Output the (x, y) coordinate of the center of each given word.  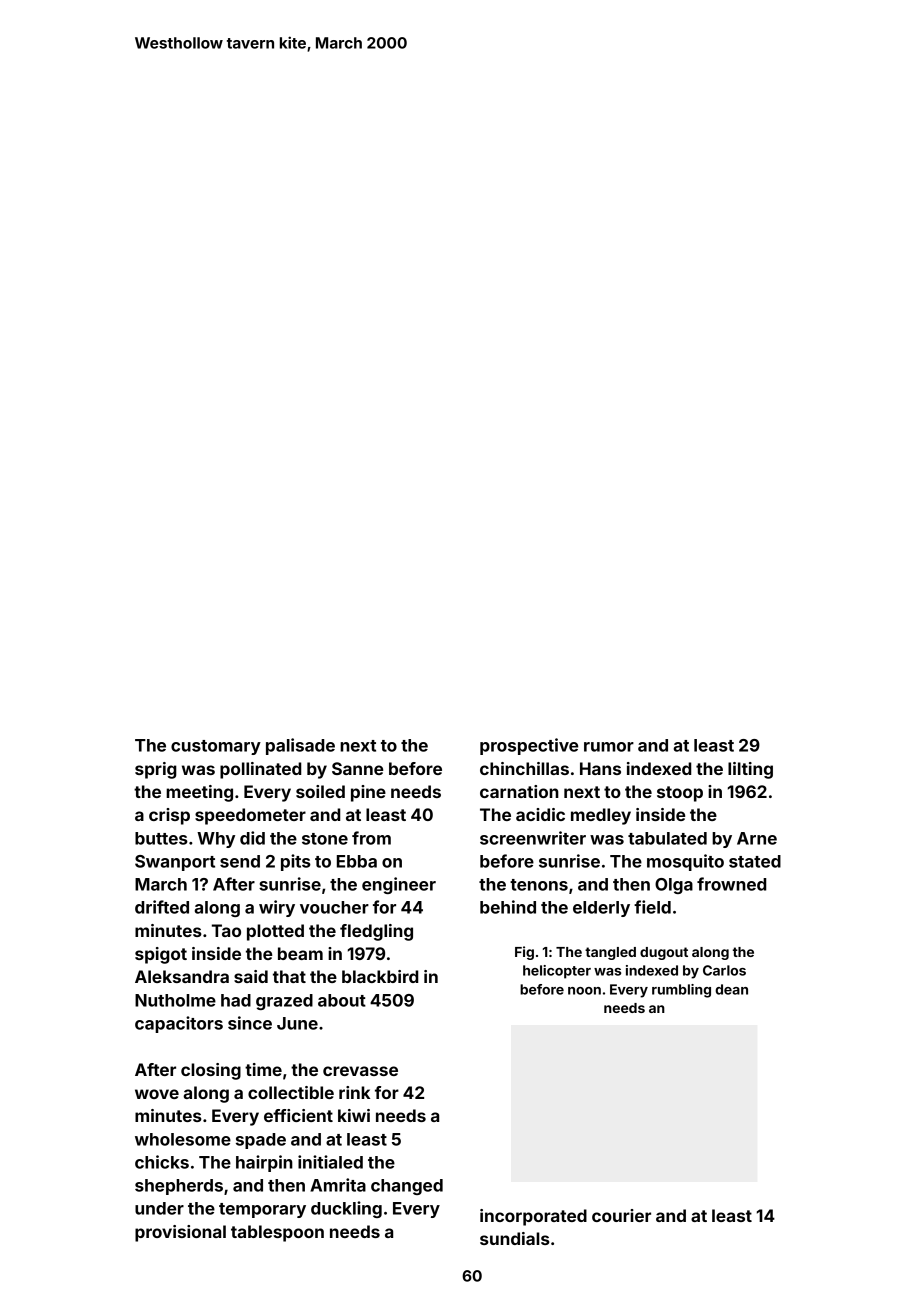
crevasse (360, 1071)
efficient (298, 1115)
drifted (162, 907)
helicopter (557, 972)
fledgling (376, 932)
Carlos (724, 970)
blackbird (380, 976)
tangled (610, 953)
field (652, 907)
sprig (156, 770)
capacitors (179, 1024)
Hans (600, 768)
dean (731, 989)
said (251, 976)
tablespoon (277, 1233)
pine (368, 793)
